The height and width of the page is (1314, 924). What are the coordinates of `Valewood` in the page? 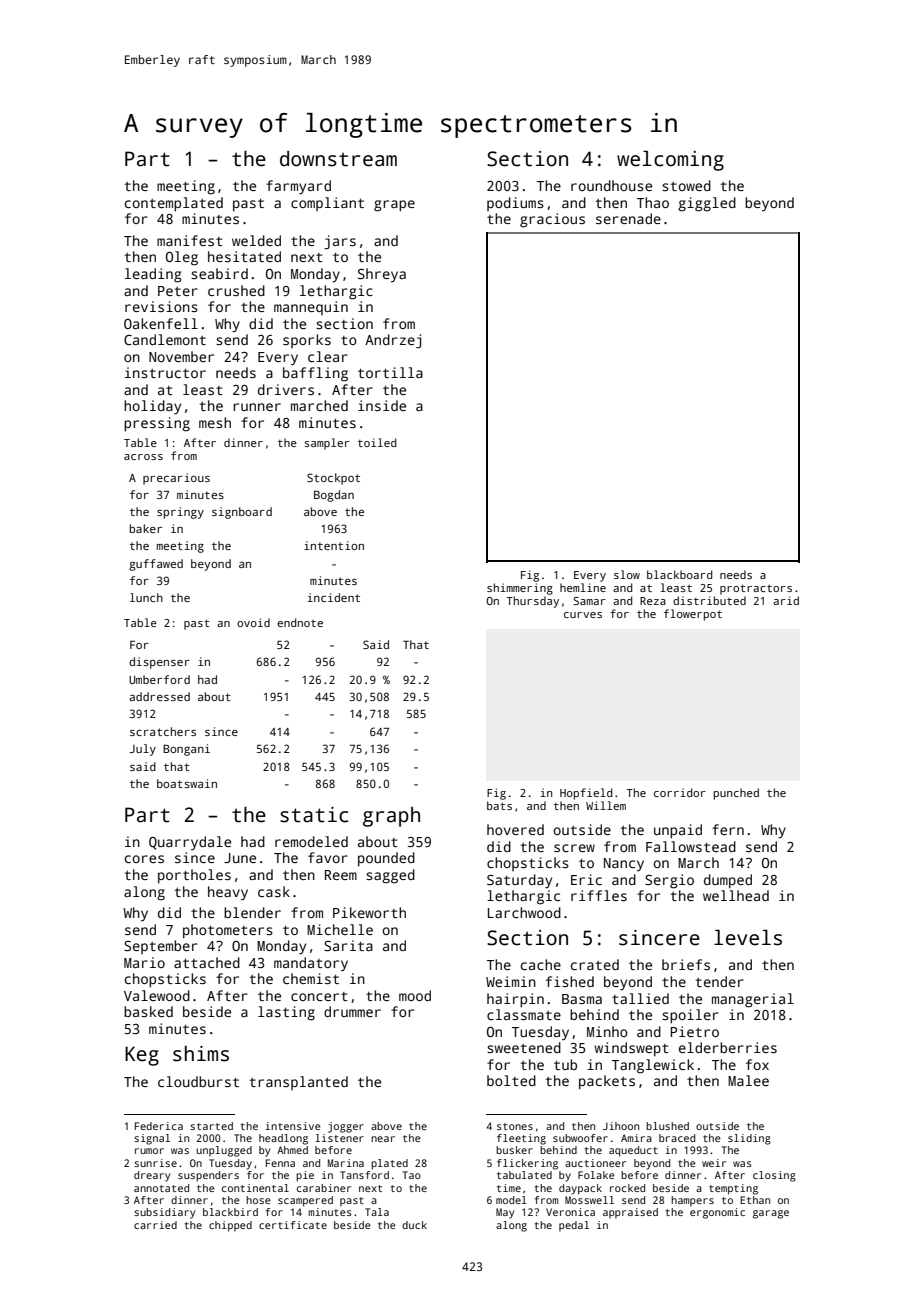 It's located at (157, 995).
